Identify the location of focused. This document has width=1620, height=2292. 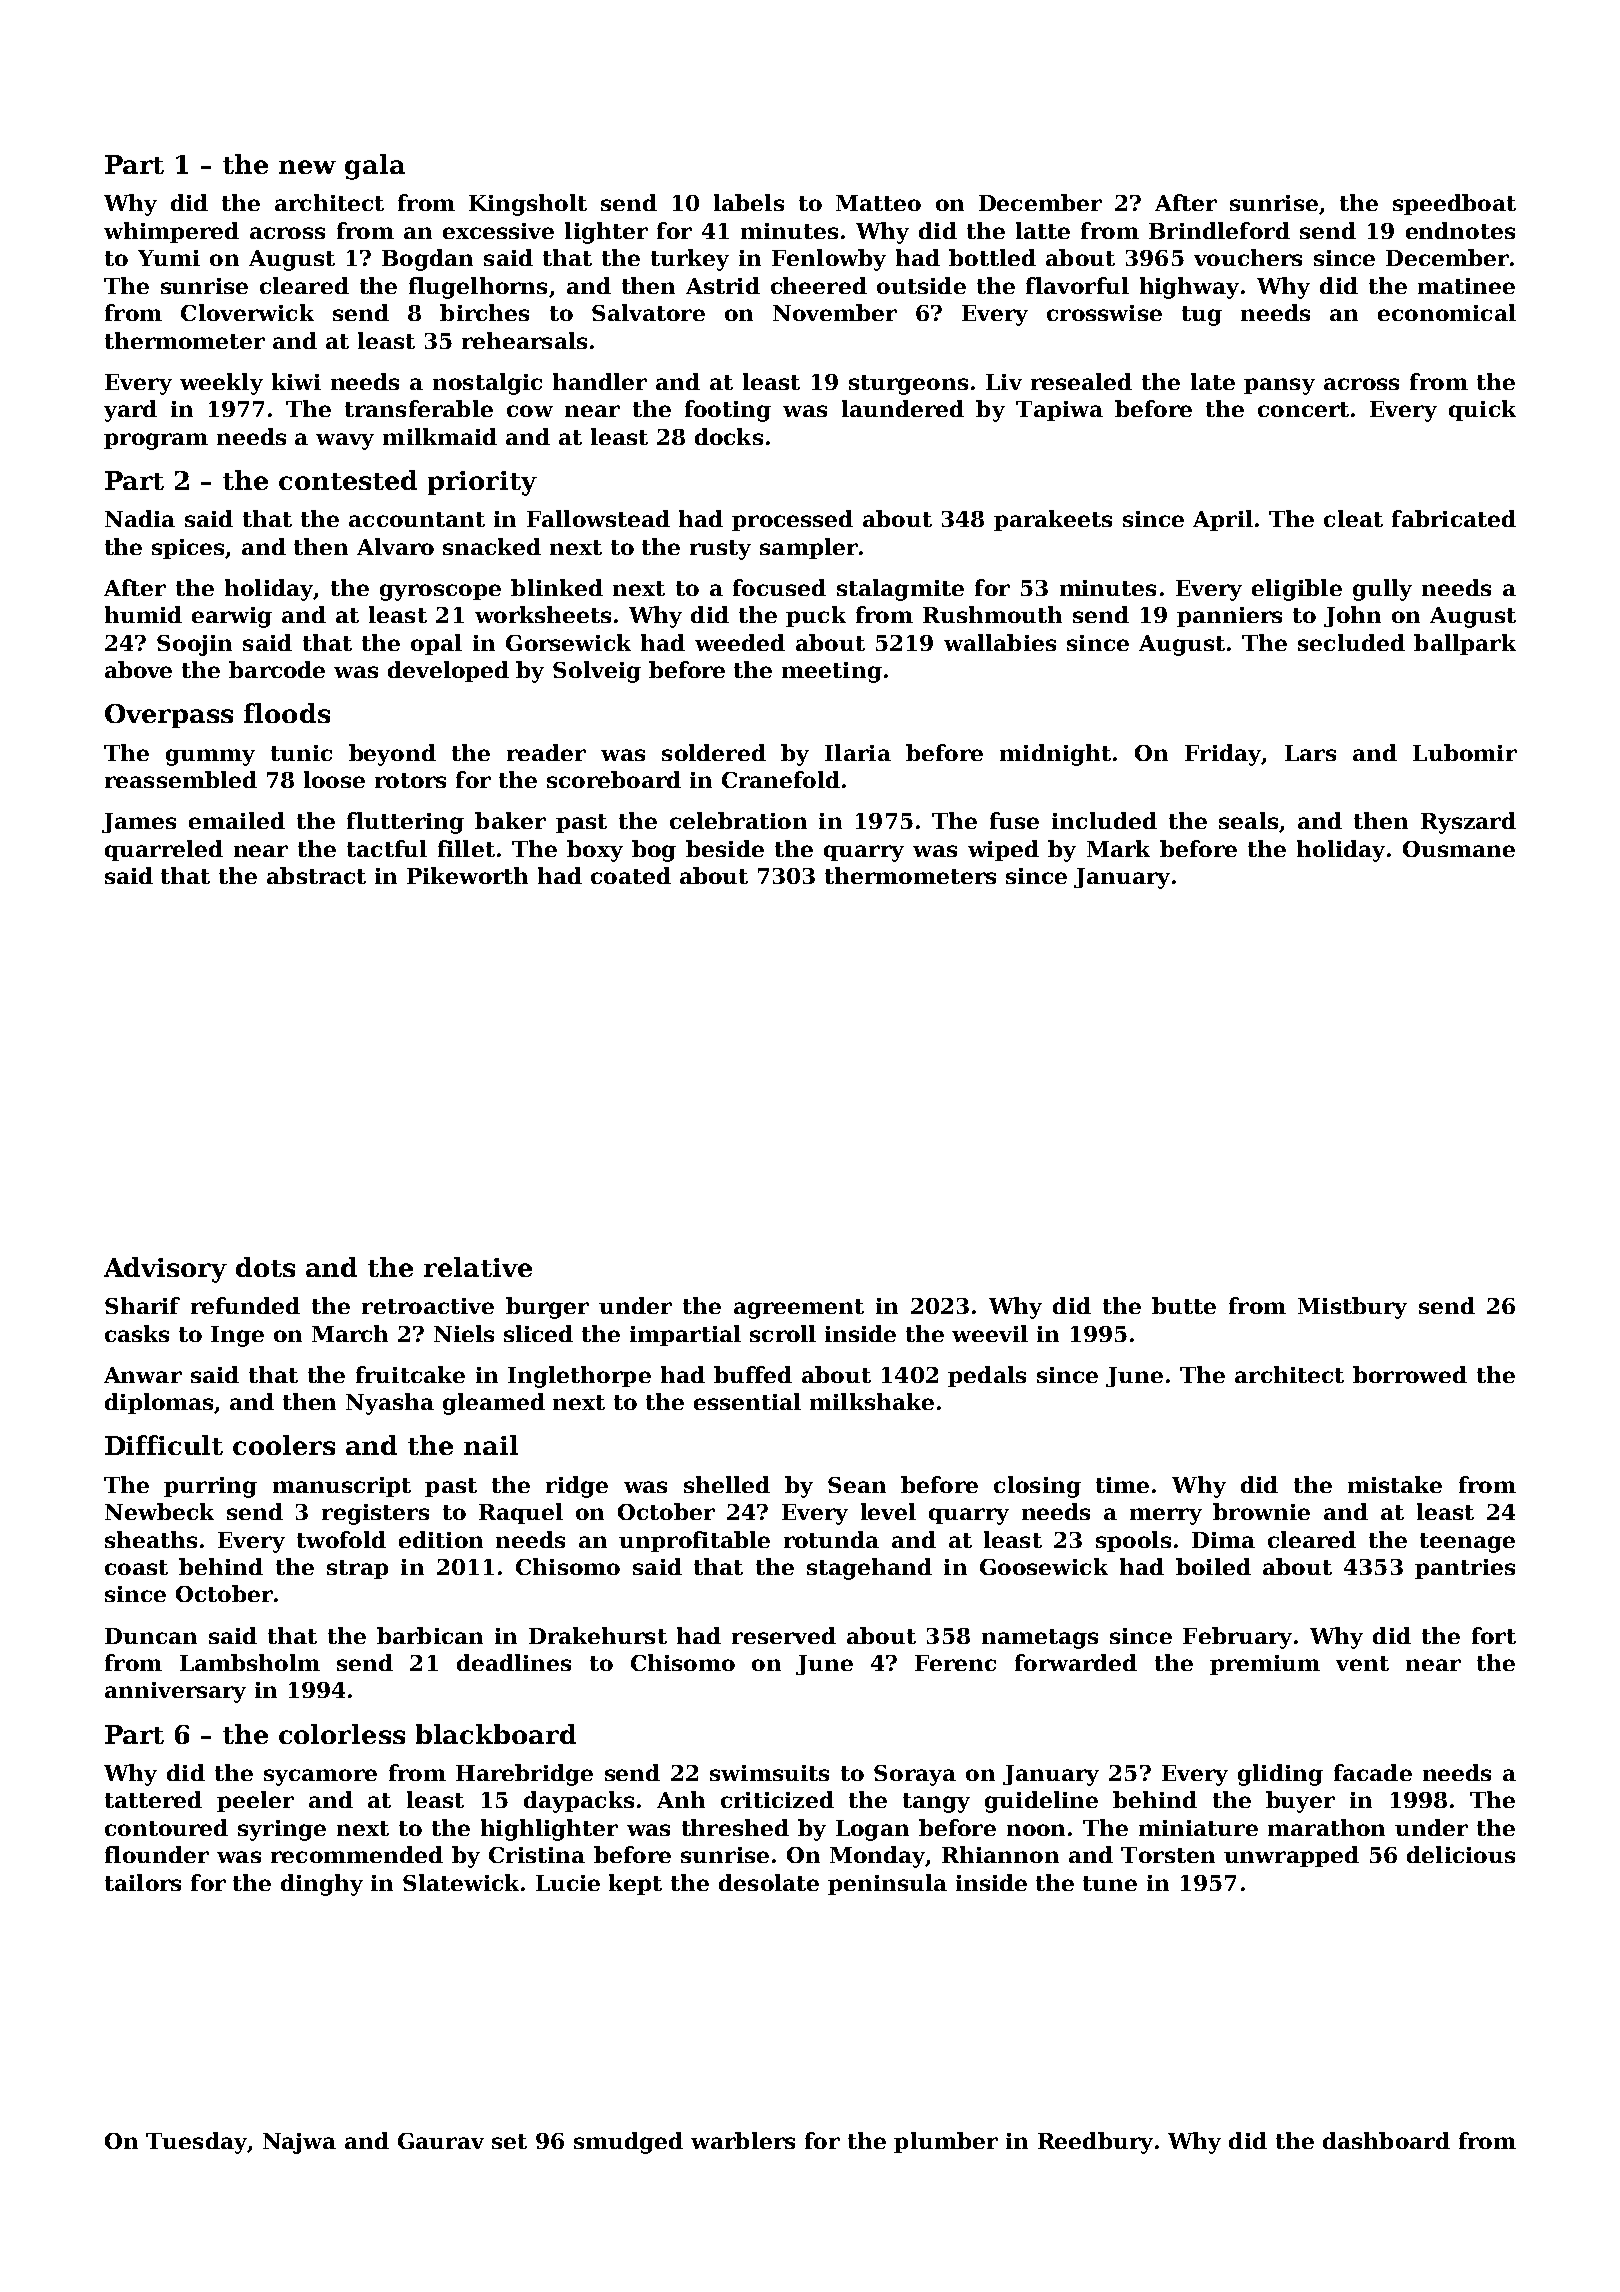
(779, 587).
